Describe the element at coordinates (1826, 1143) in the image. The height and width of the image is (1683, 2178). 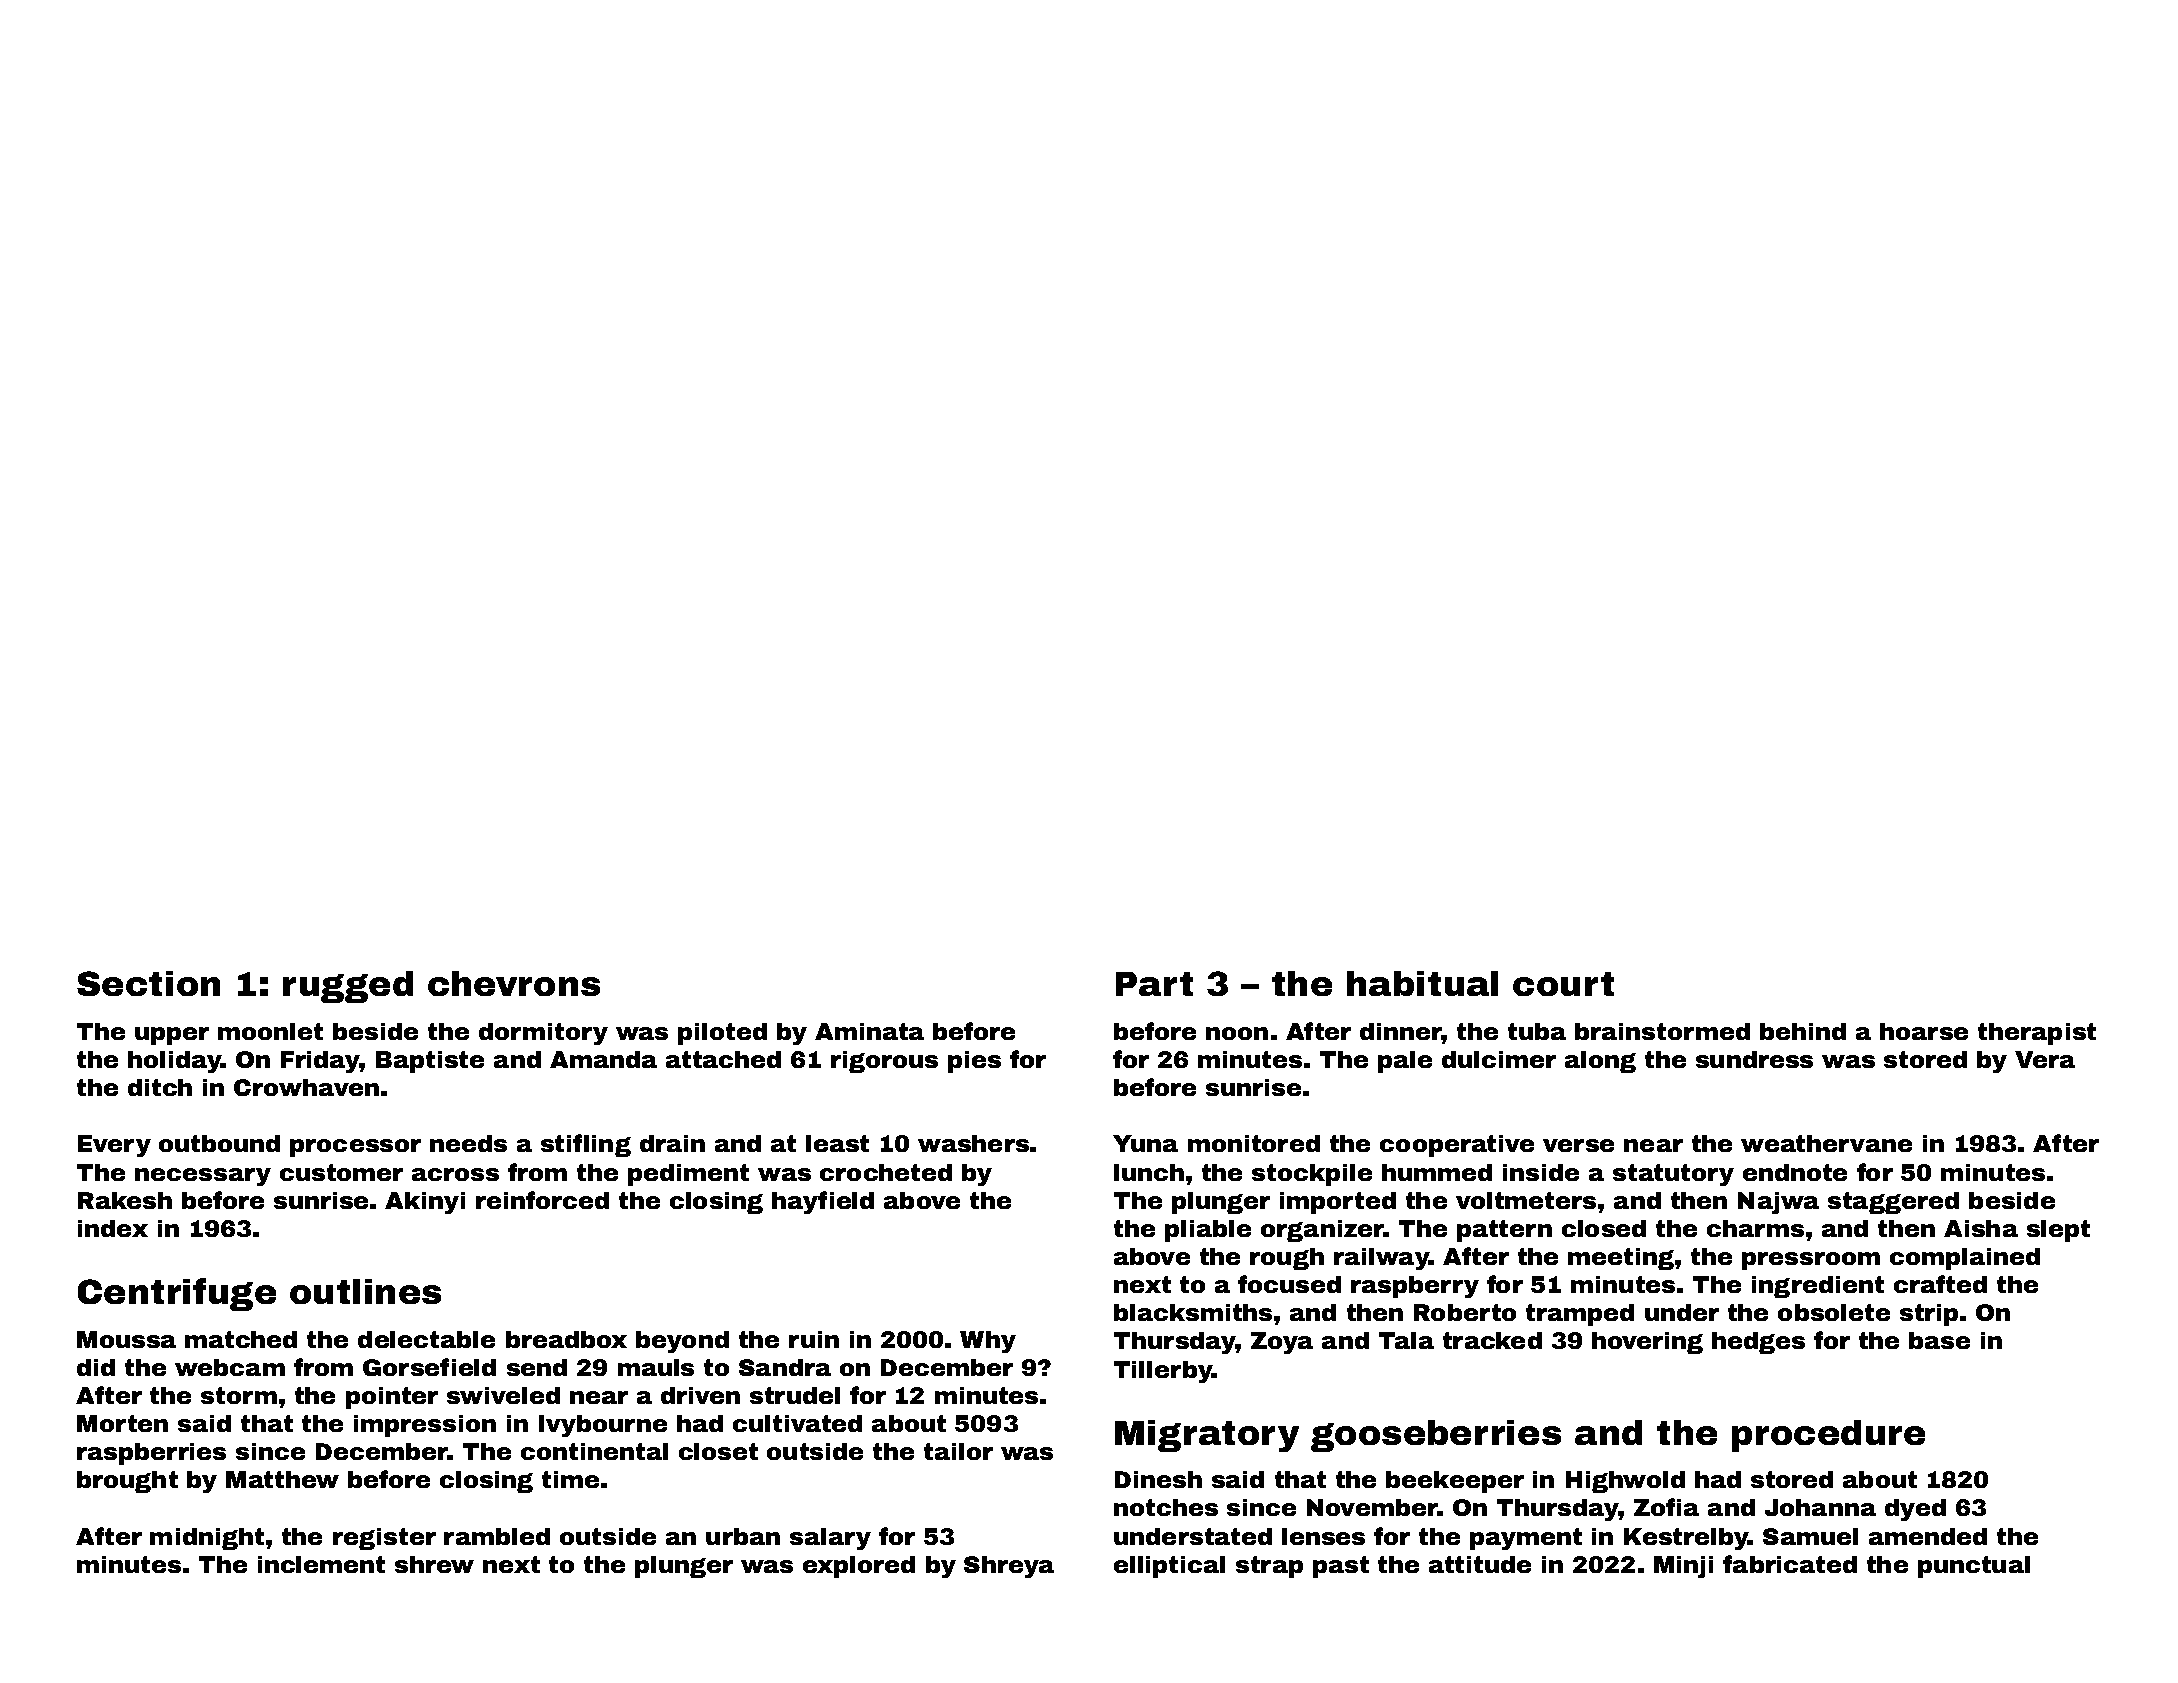
I see `weathervane` at that location.
